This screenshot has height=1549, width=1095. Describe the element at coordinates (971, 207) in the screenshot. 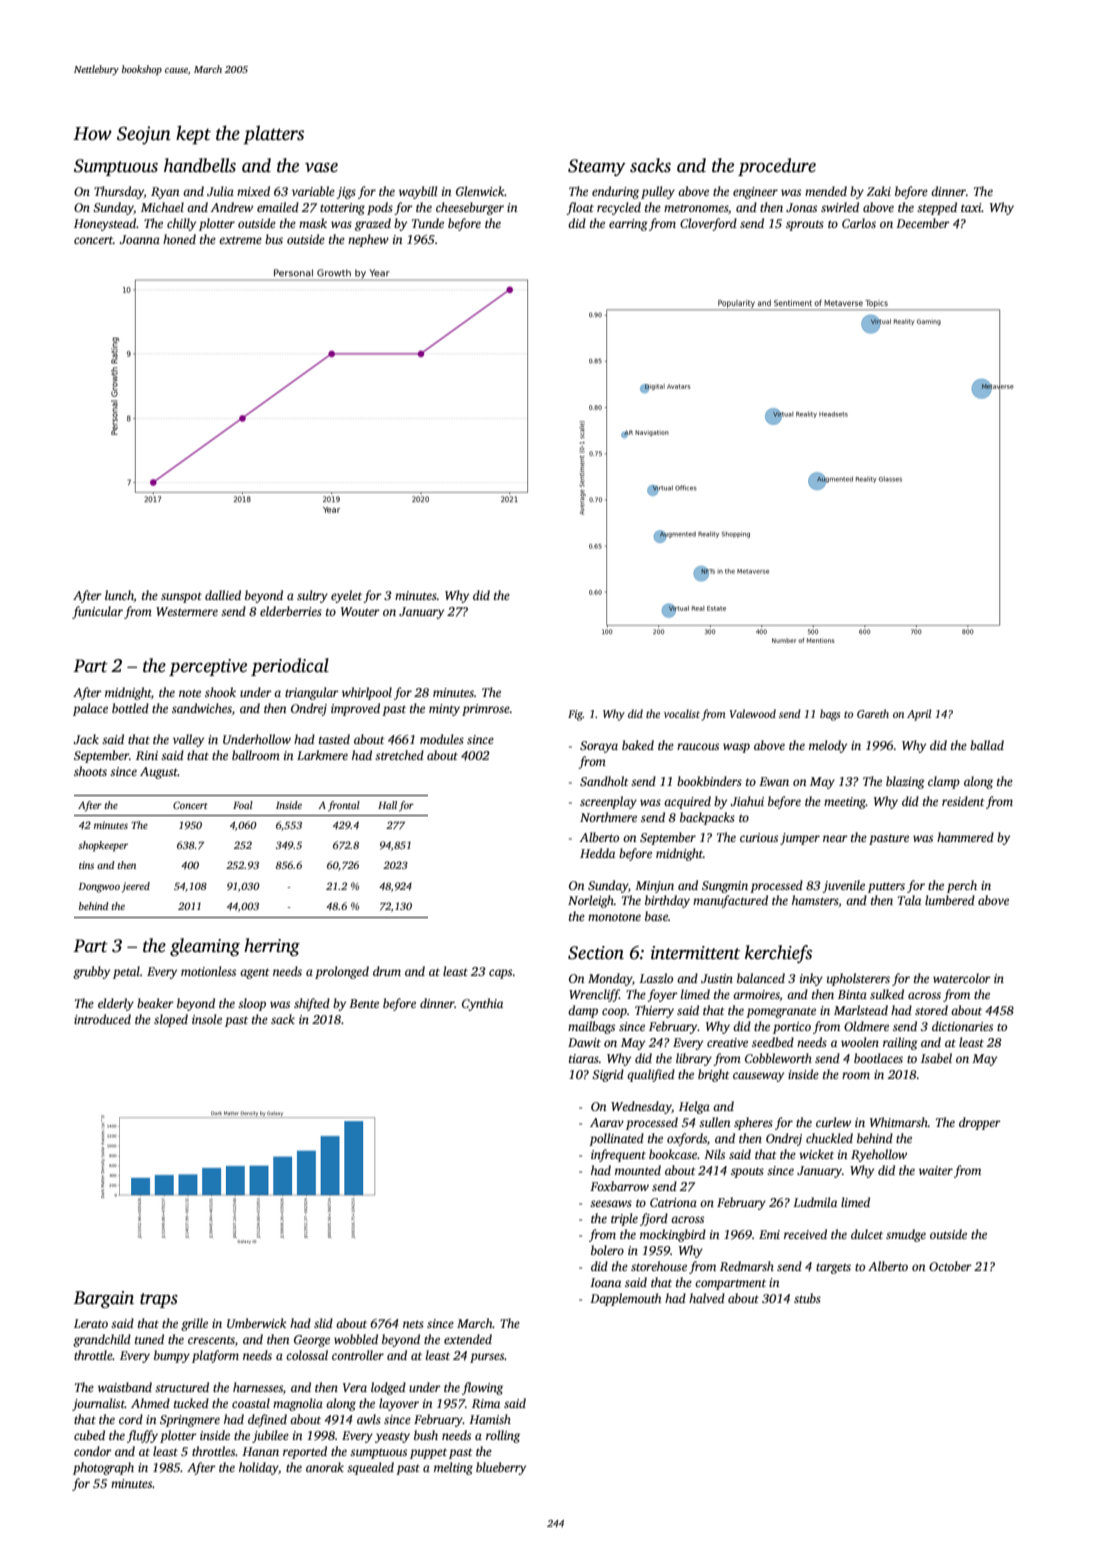

I see `taxi` at that location.
